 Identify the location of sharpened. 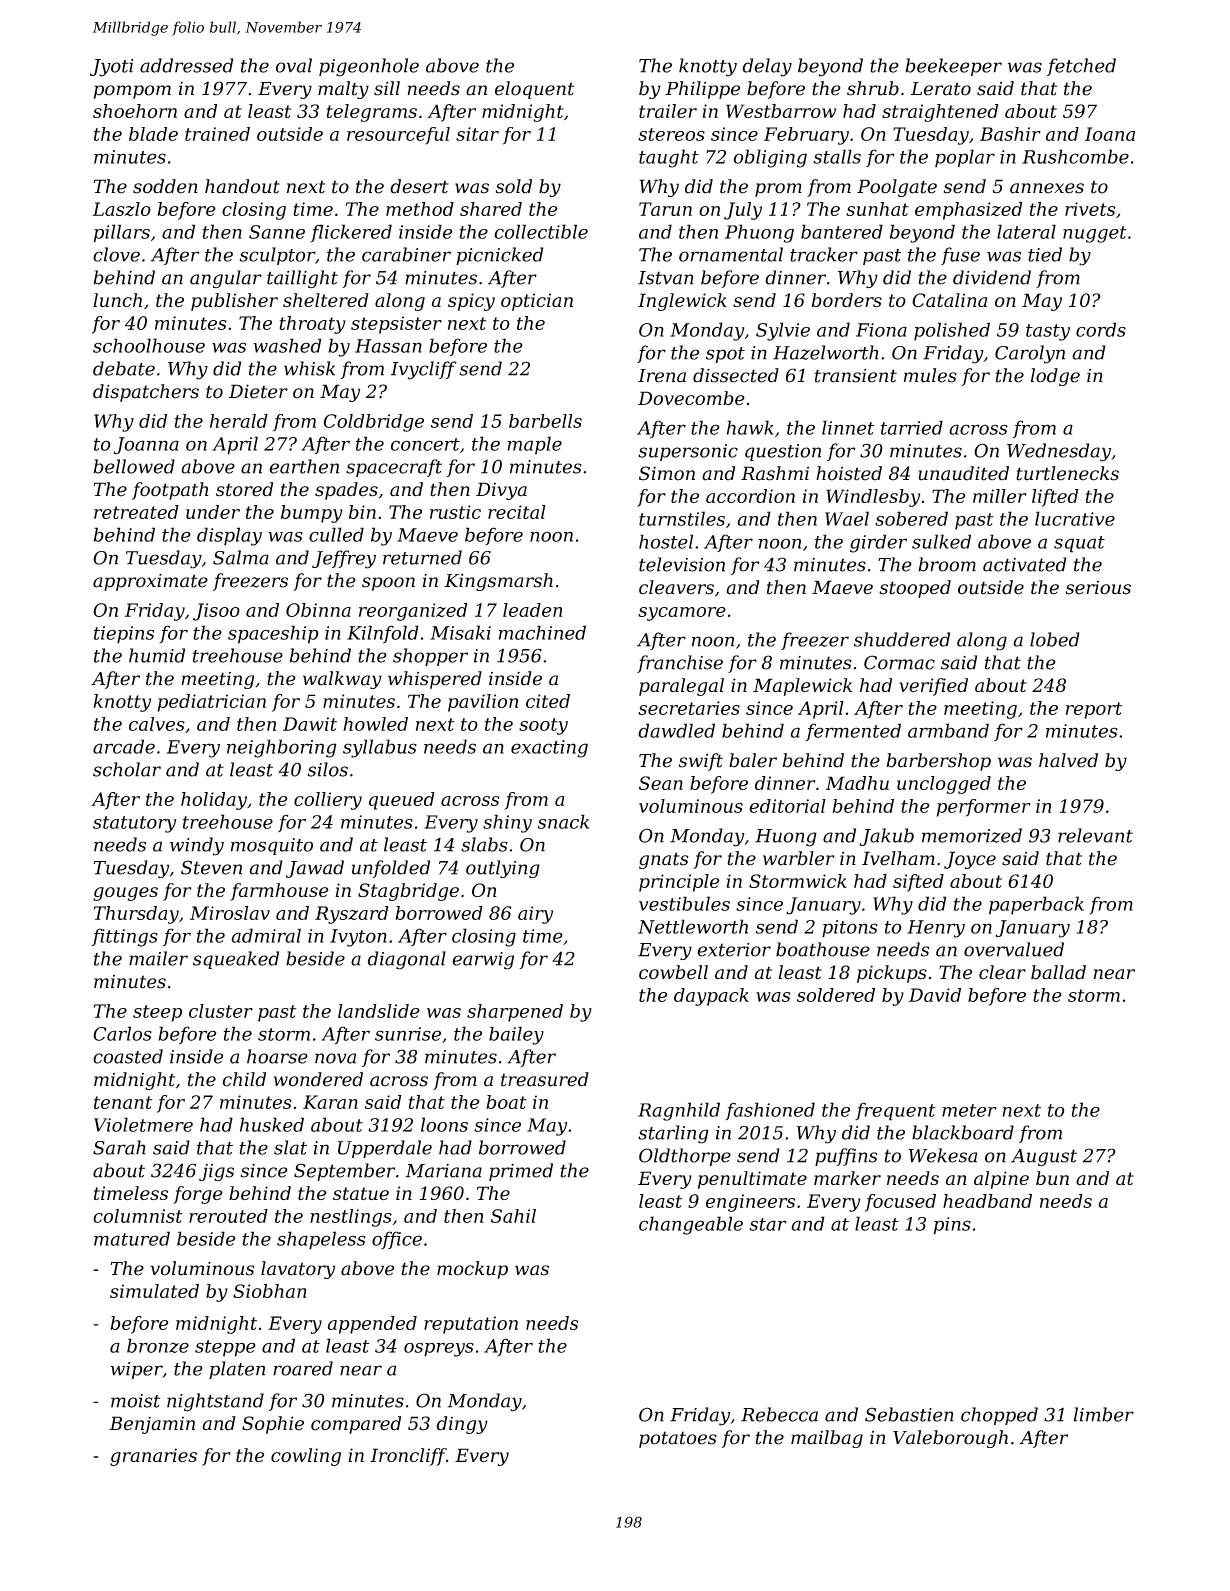
(515, 1013).
